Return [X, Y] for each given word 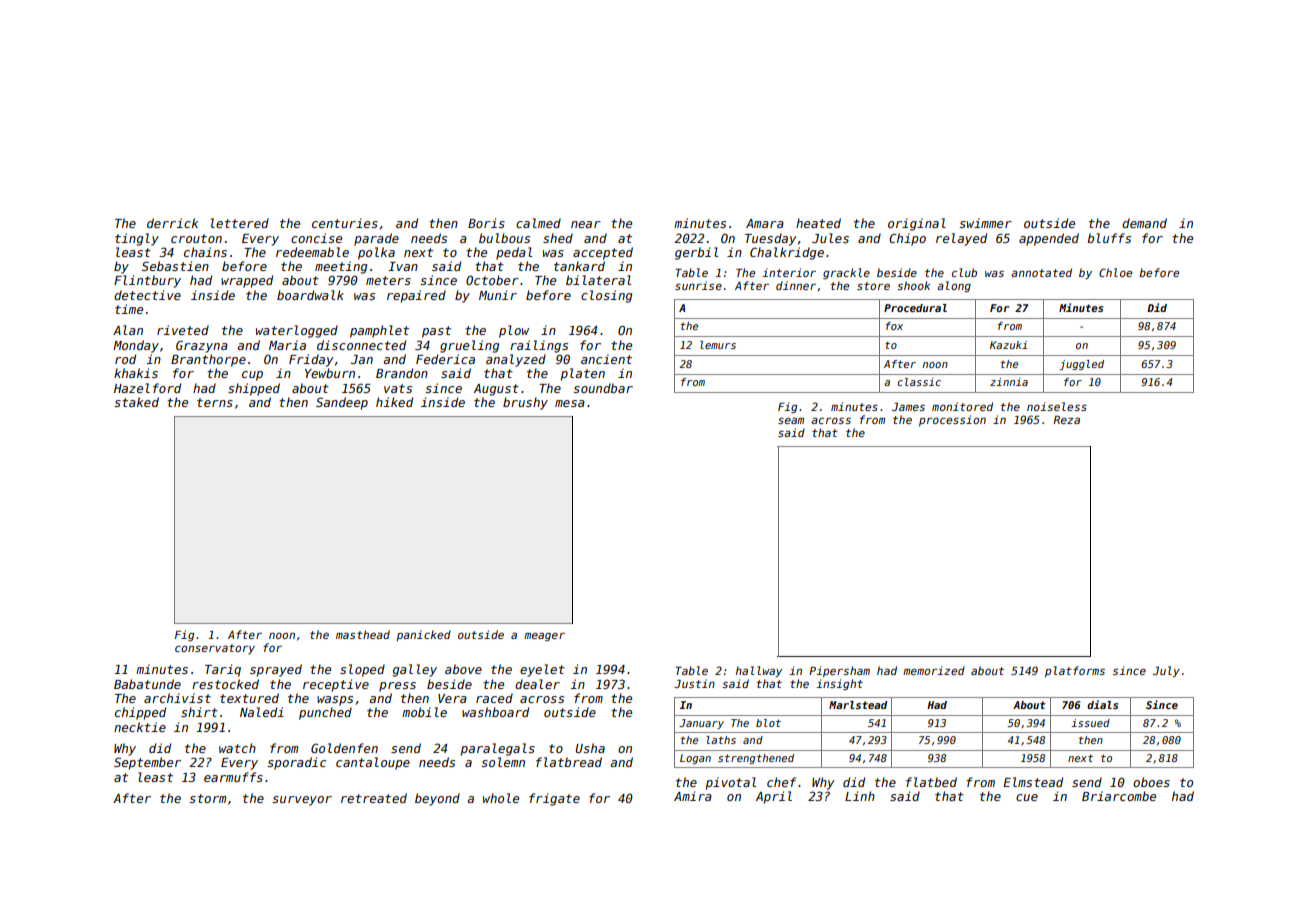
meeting [341, 267]
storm [207, 798]
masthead [363, 634]
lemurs [718, 345]
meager [544, 637]
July [1166, 672]
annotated [1041, 272]
